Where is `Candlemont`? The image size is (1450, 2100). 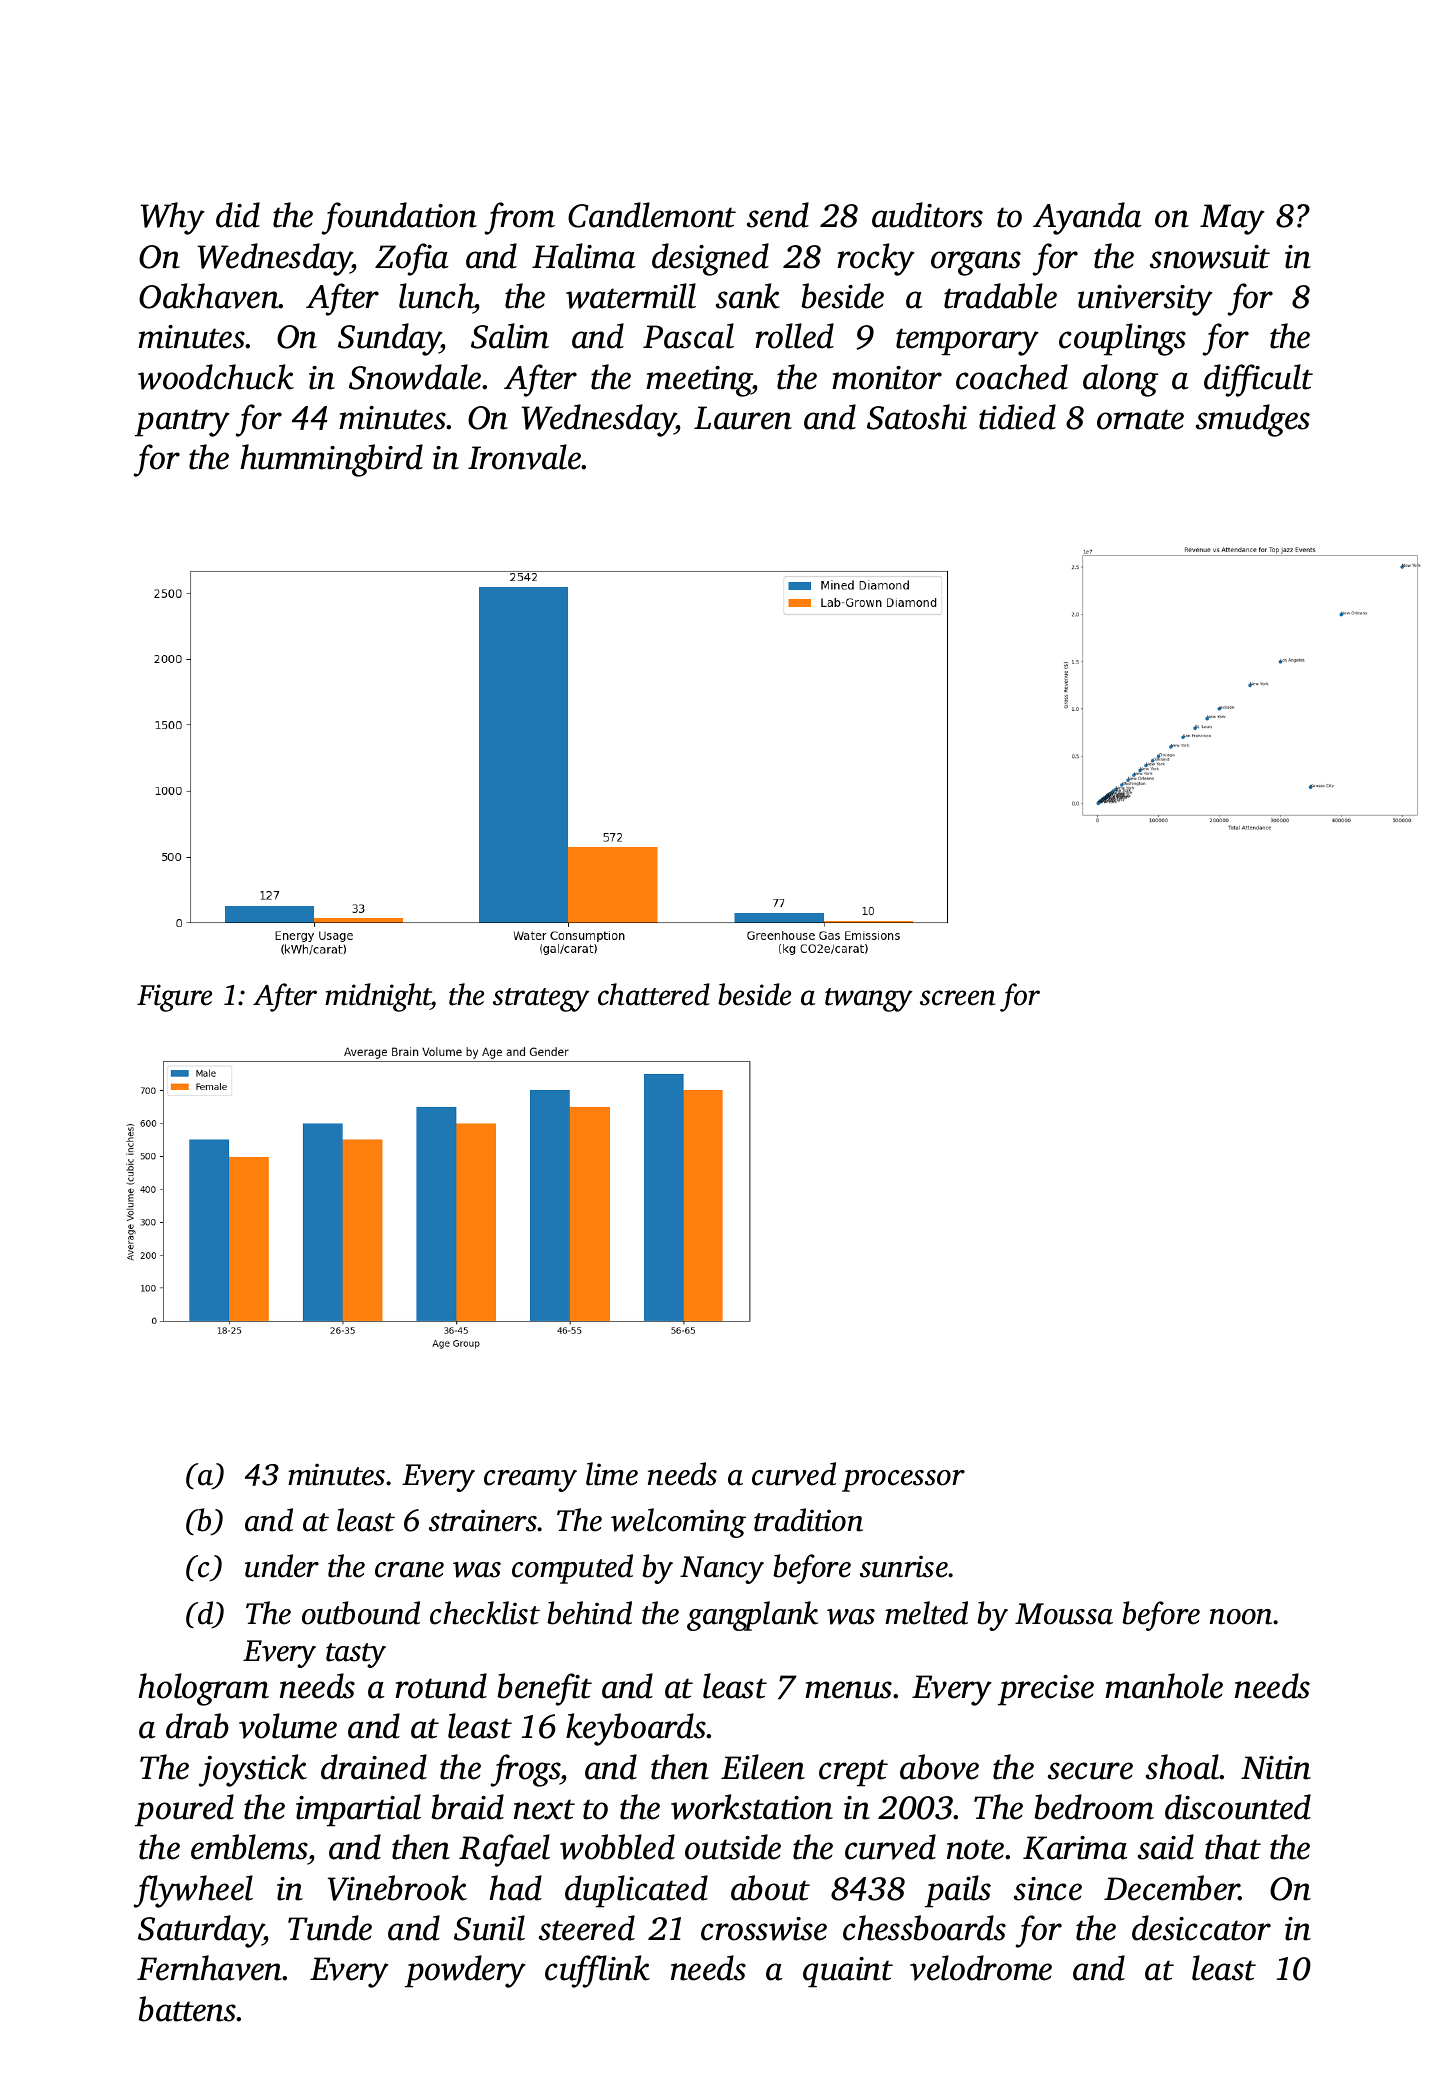 Candlemont is located at coordinates (652, 215).
